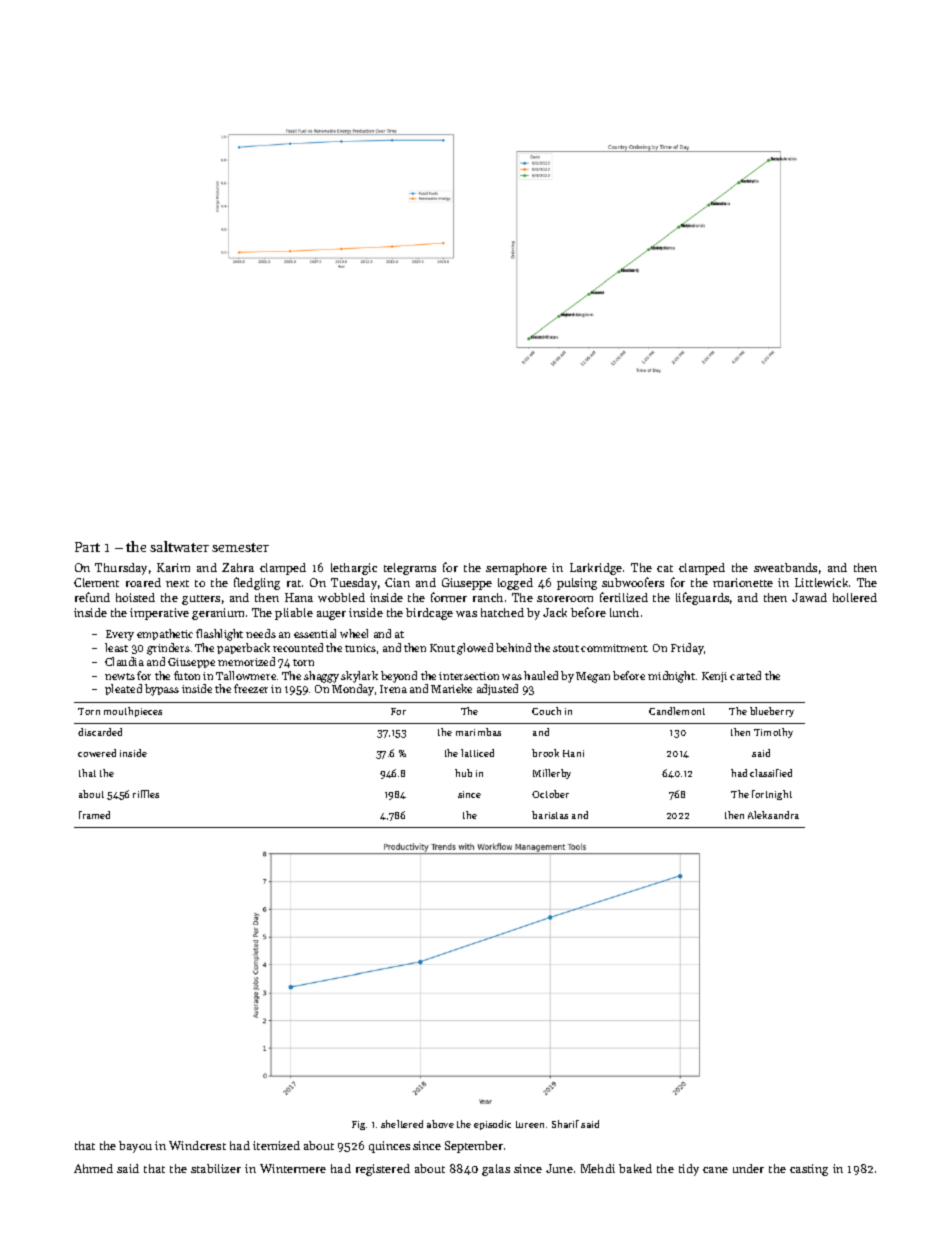 This page has height=1233, width=952. Describe the element at coordinates (748, 1168) in the page. I see `under` at that location.
